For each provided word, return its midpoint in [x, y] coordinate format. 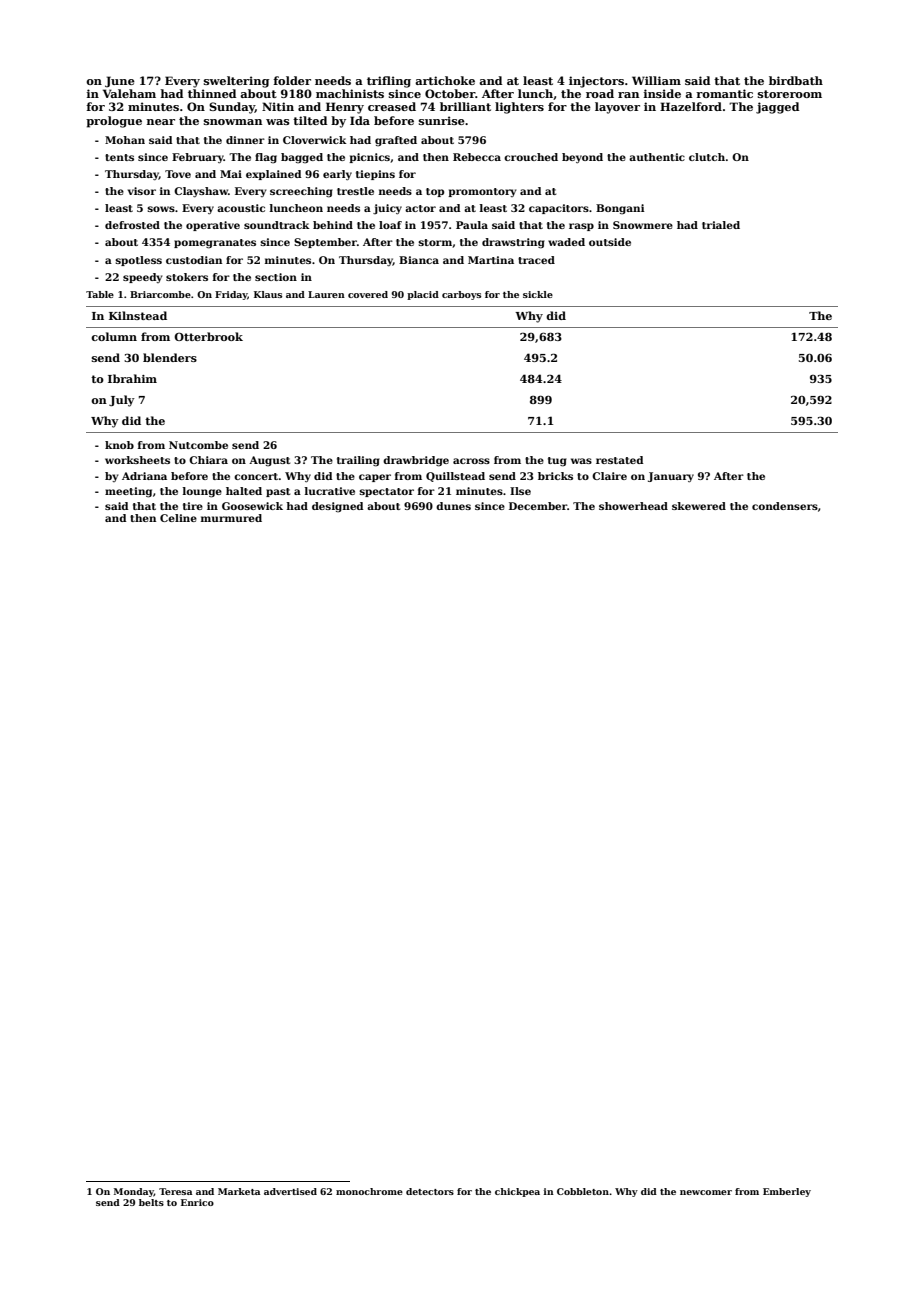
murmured [231, 518]
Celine [178, 518]
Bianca [419, 260]
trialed [721, 225]
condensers [785, 506]
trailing [358, 461]
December [538, 506]
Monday [134, 1192]
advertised [290, 1191]
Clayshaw [201, 192]
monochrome [369, 1191]
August [269, 461]
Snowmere [643, 225]
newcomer [706, 1192]
